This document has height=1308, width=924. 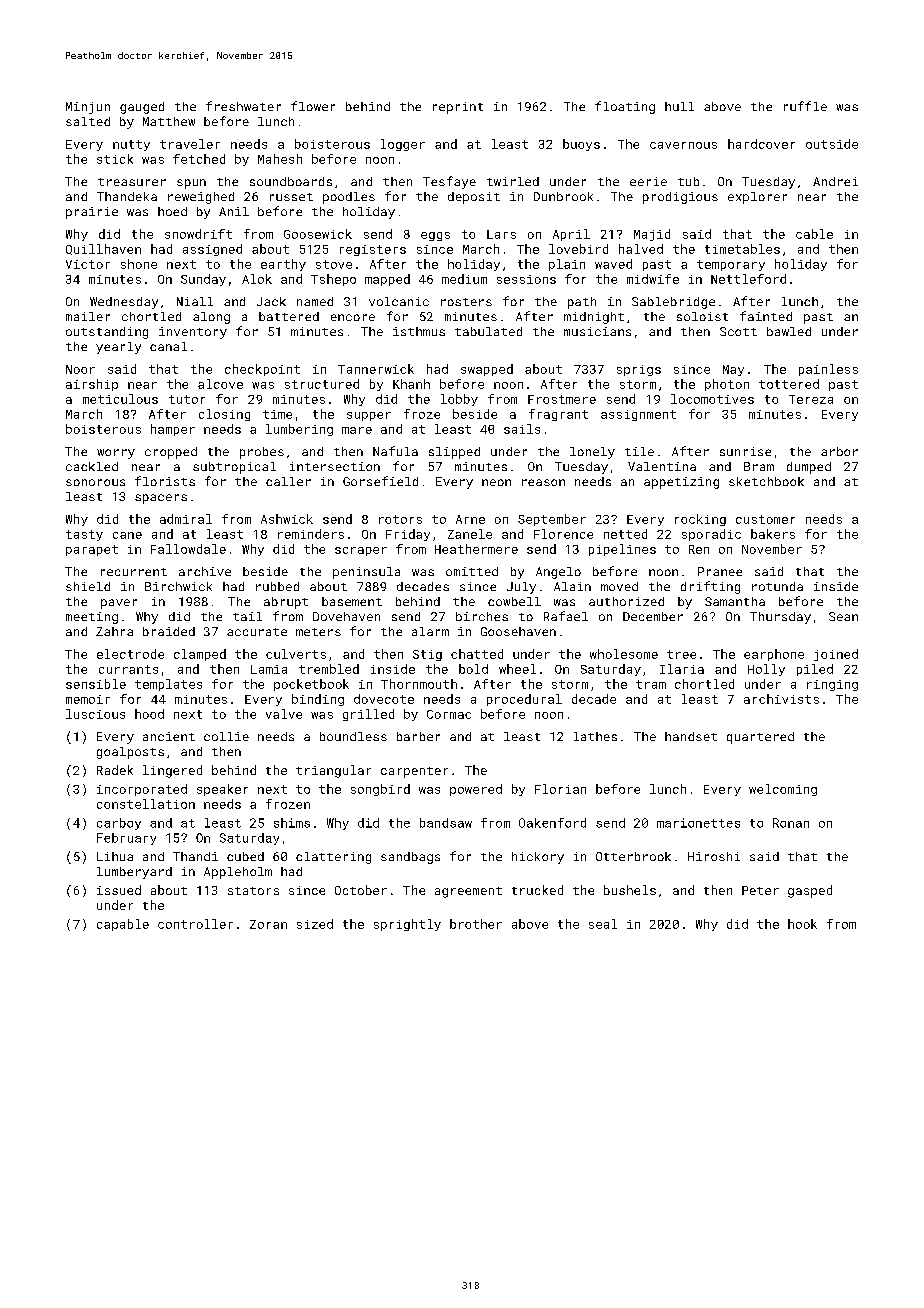 I want to click on Zoran, so click(x=268, y=924).
